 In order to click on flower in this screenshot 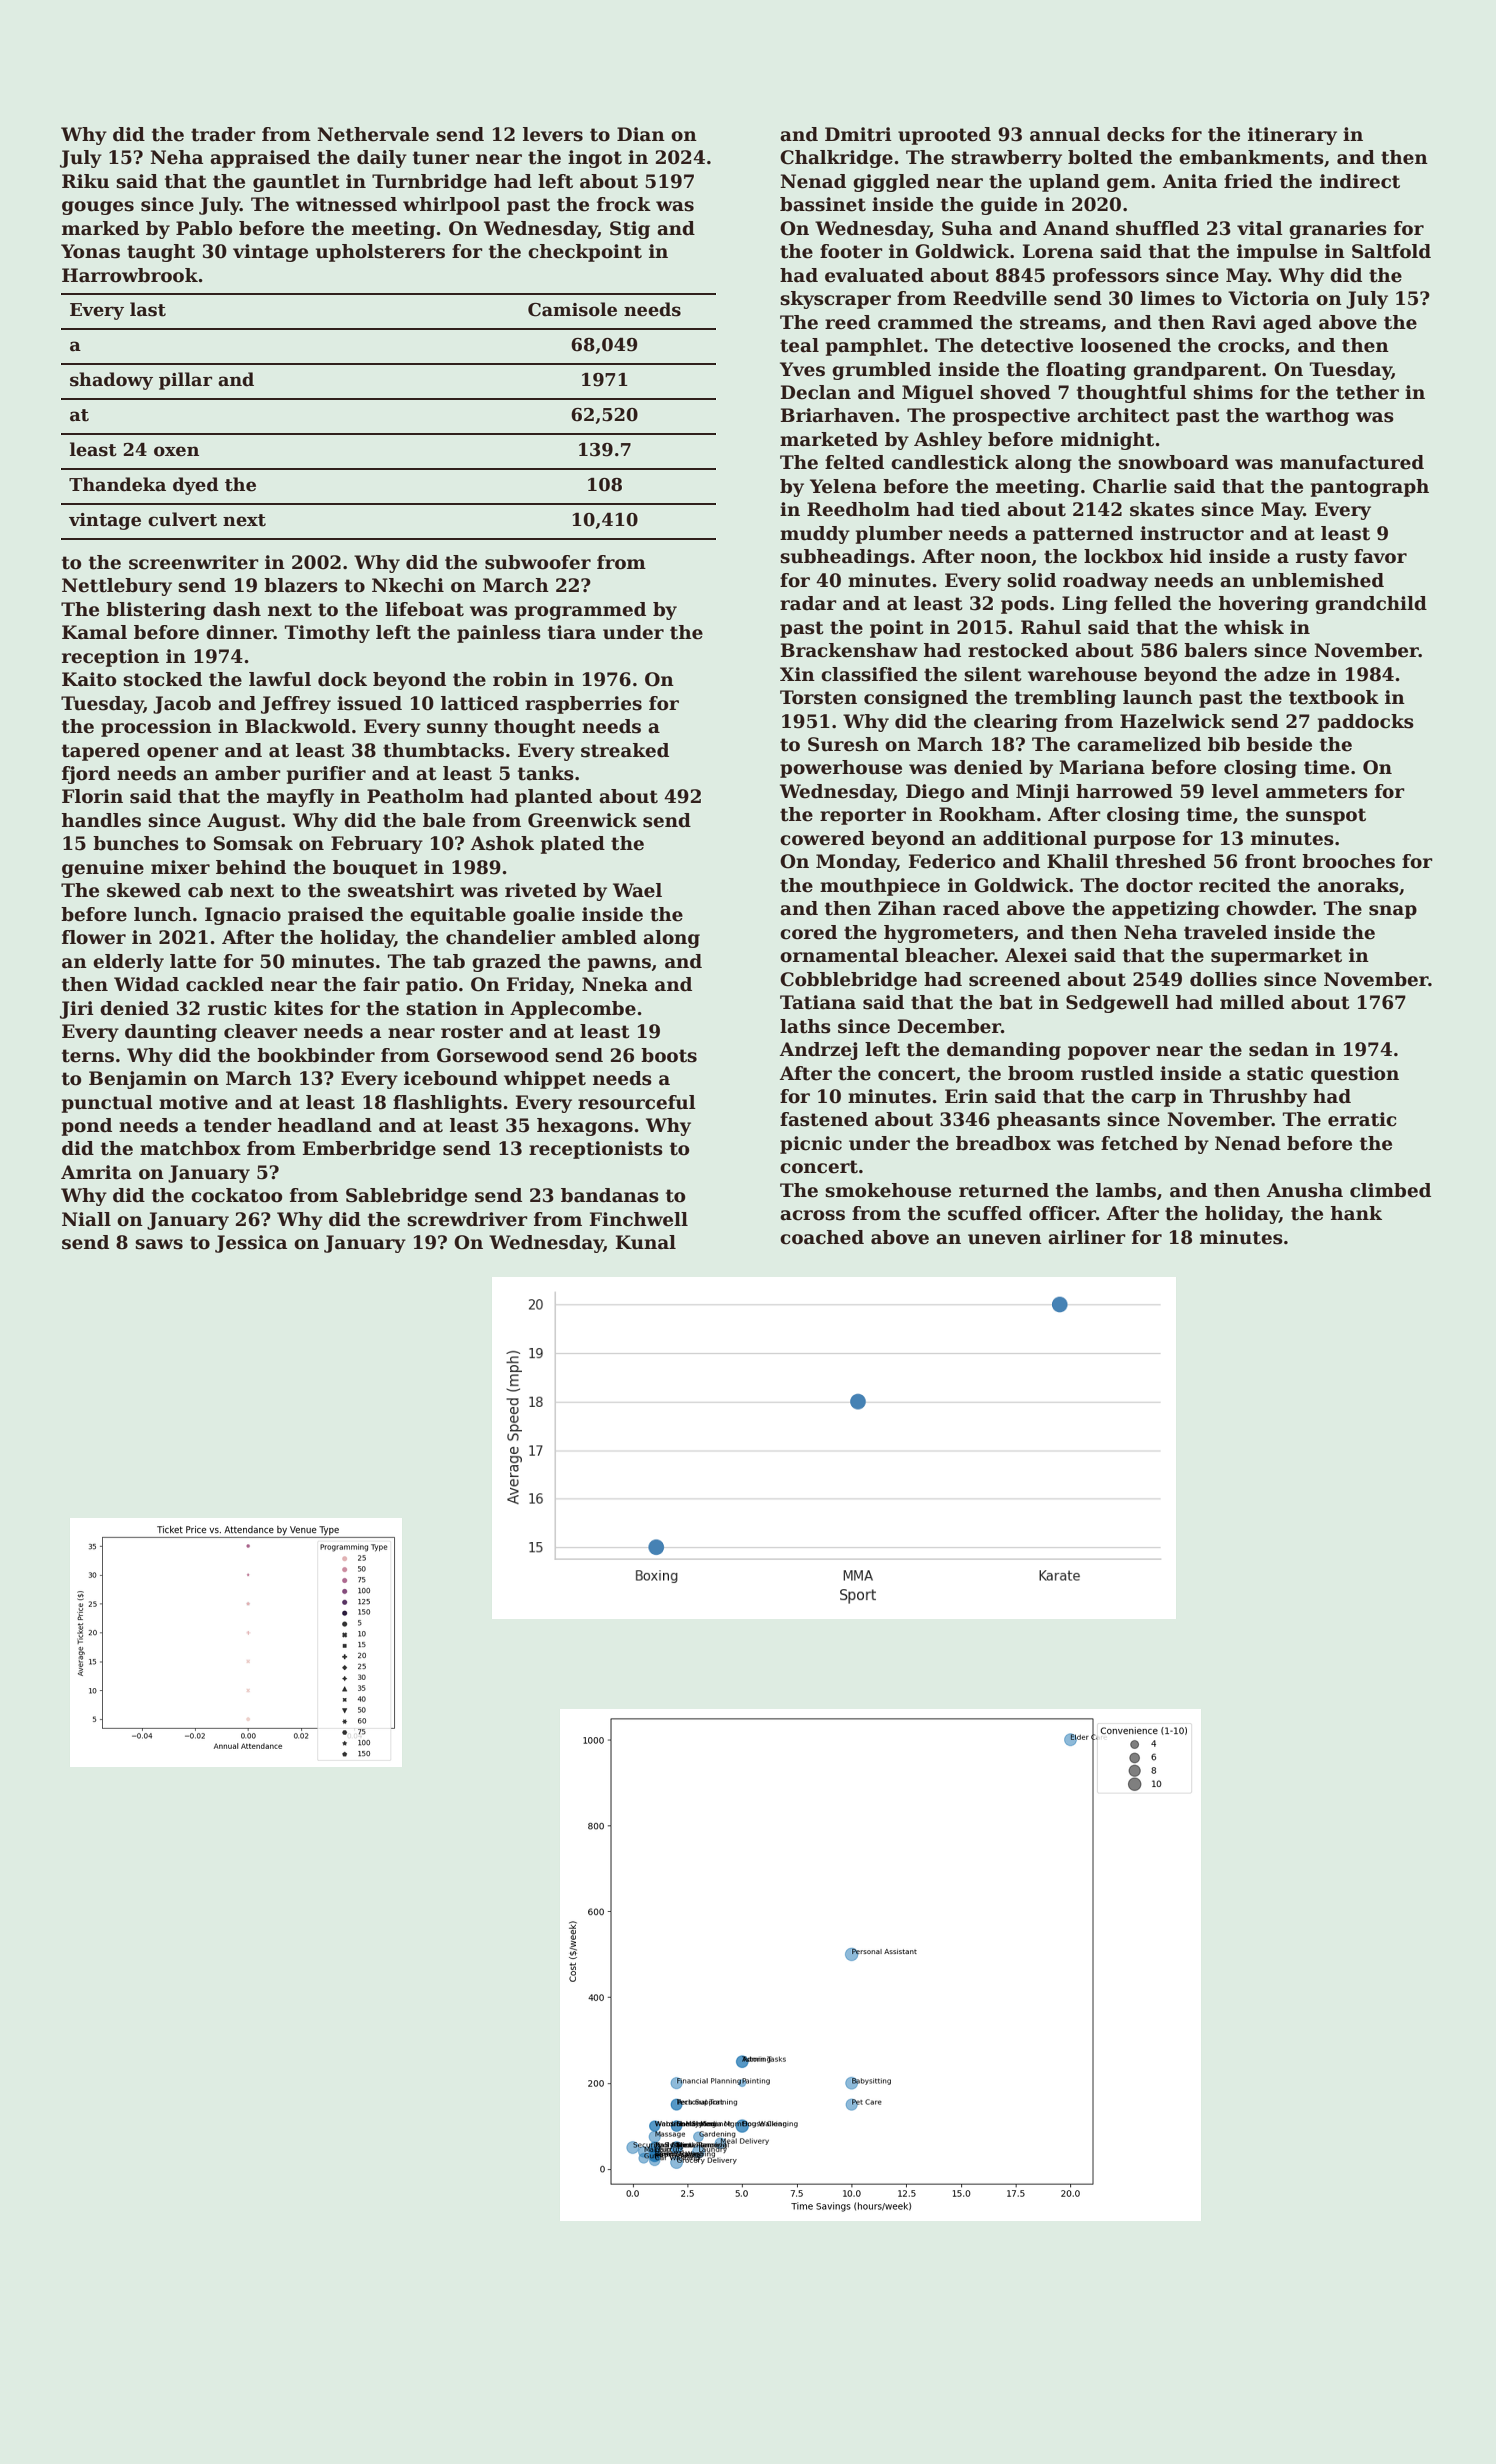, I will do `click(94, 937)`.
